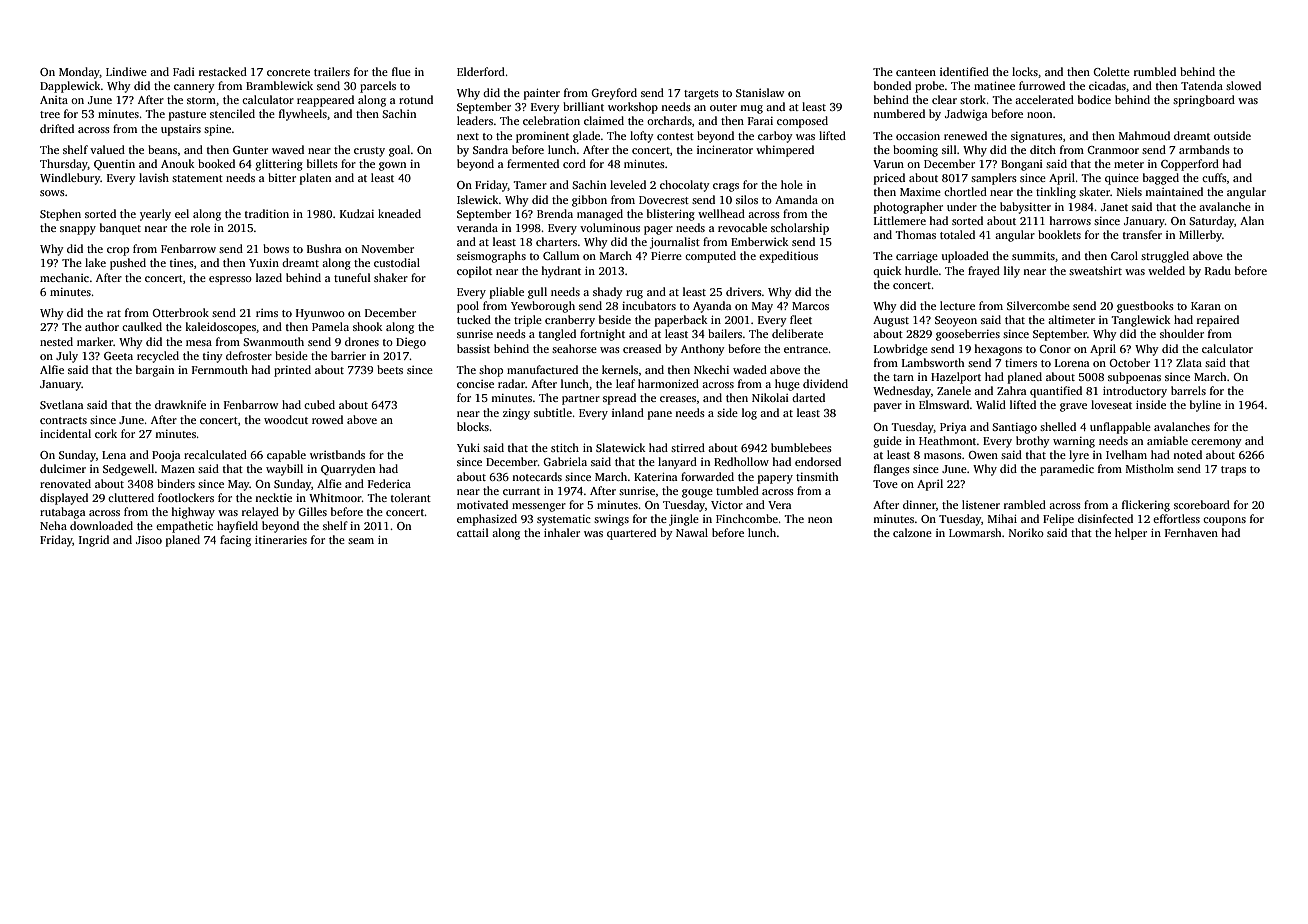  What do you see at coordinates (79, 73) in the page?
I see `Monday` at bounding box center [79, 73].
